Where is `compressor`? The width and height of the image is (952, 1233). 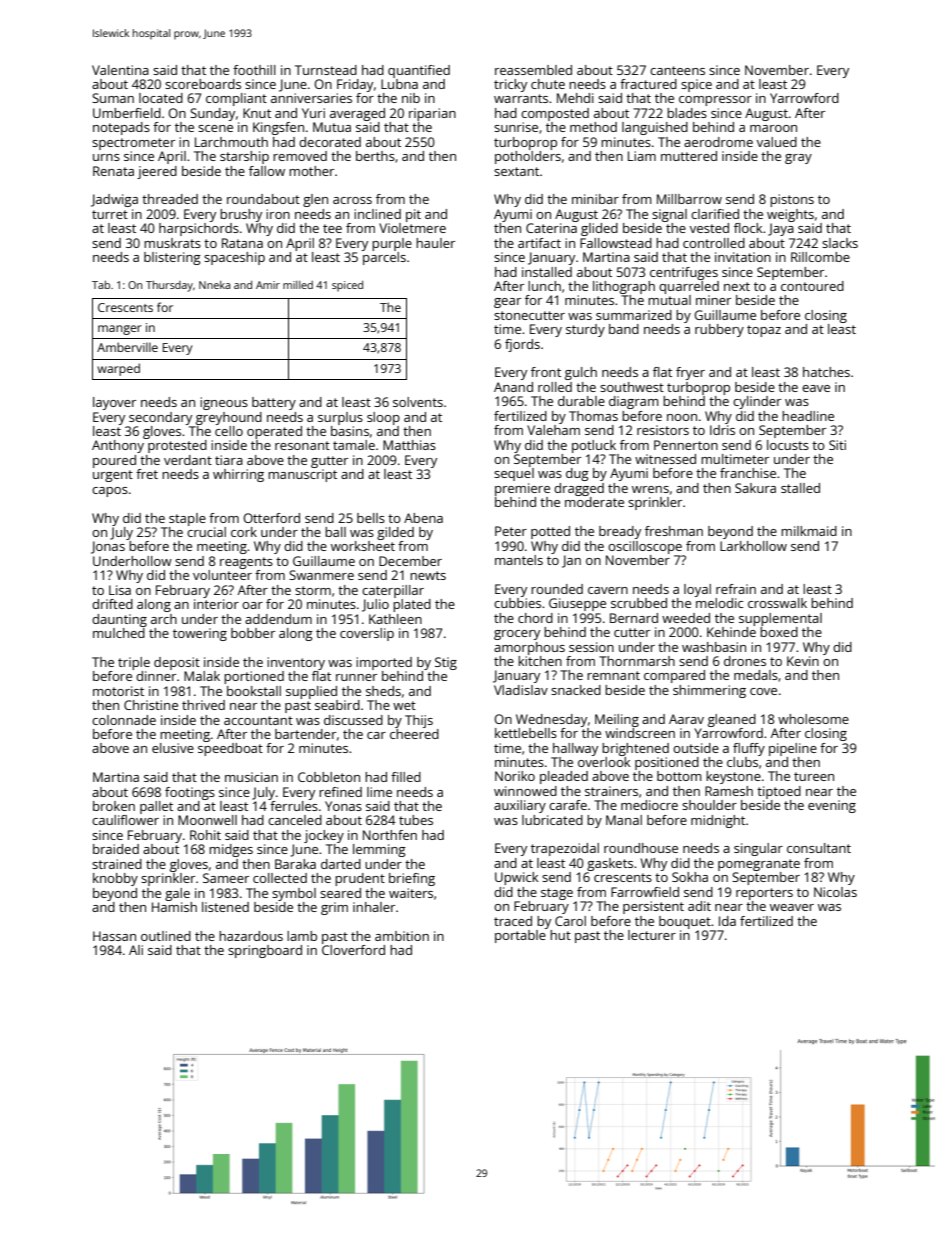
compressor is located at coordinates (715, 101).
